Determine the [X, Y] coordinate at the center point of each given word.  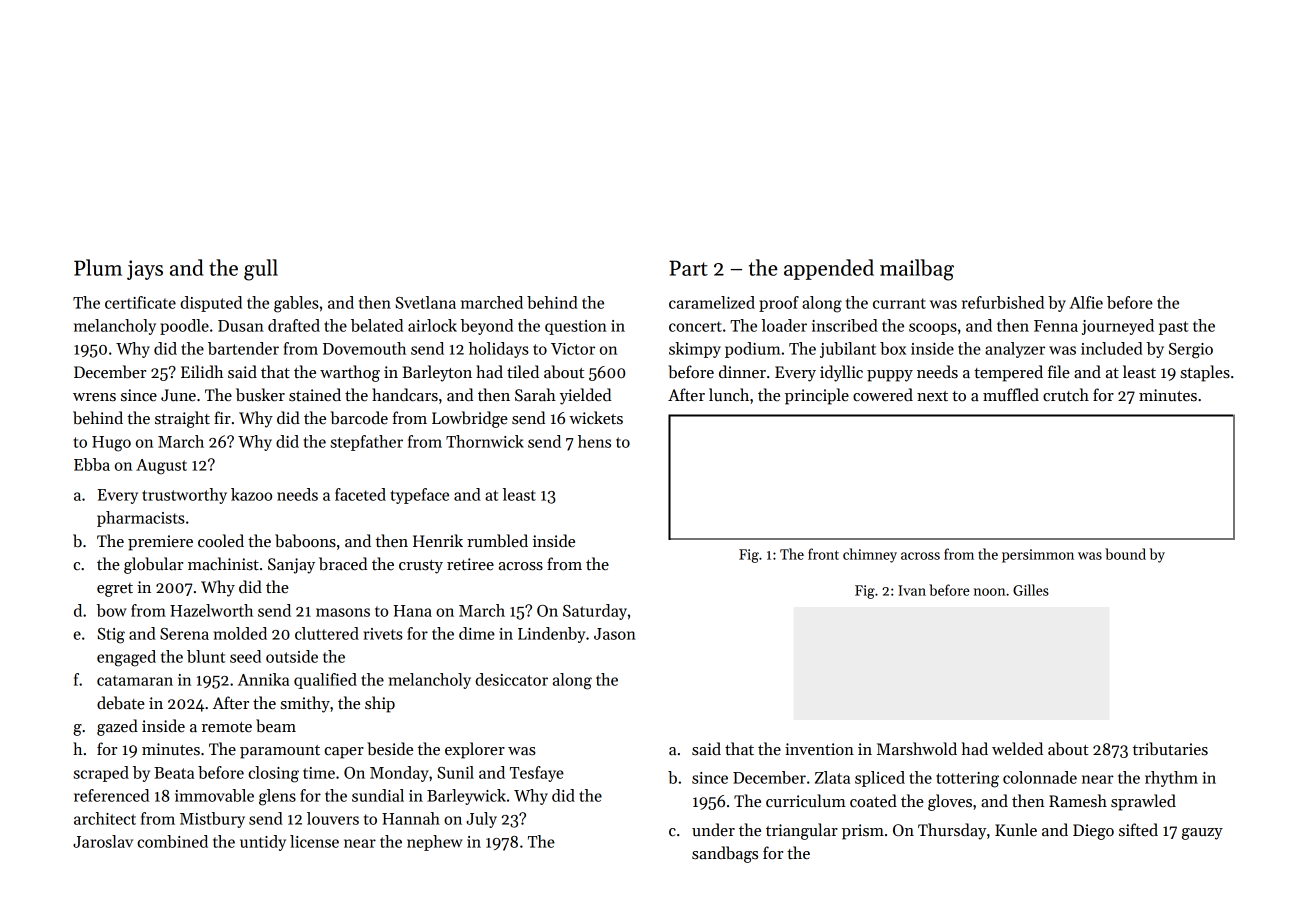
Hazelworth [211, 610]
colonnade [1040, 777]
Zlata [832, 777]
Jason [615, 634]
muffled [1011, 394]
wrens [94, 397]
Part [688, 268]
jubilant [848, 350]
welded [1017, 749]
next [932, 396]
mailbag [917, 270]
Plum [98, 267]
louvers [333, 818]
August [161, 467]
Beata [174, 773]
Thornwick [485, 441]
